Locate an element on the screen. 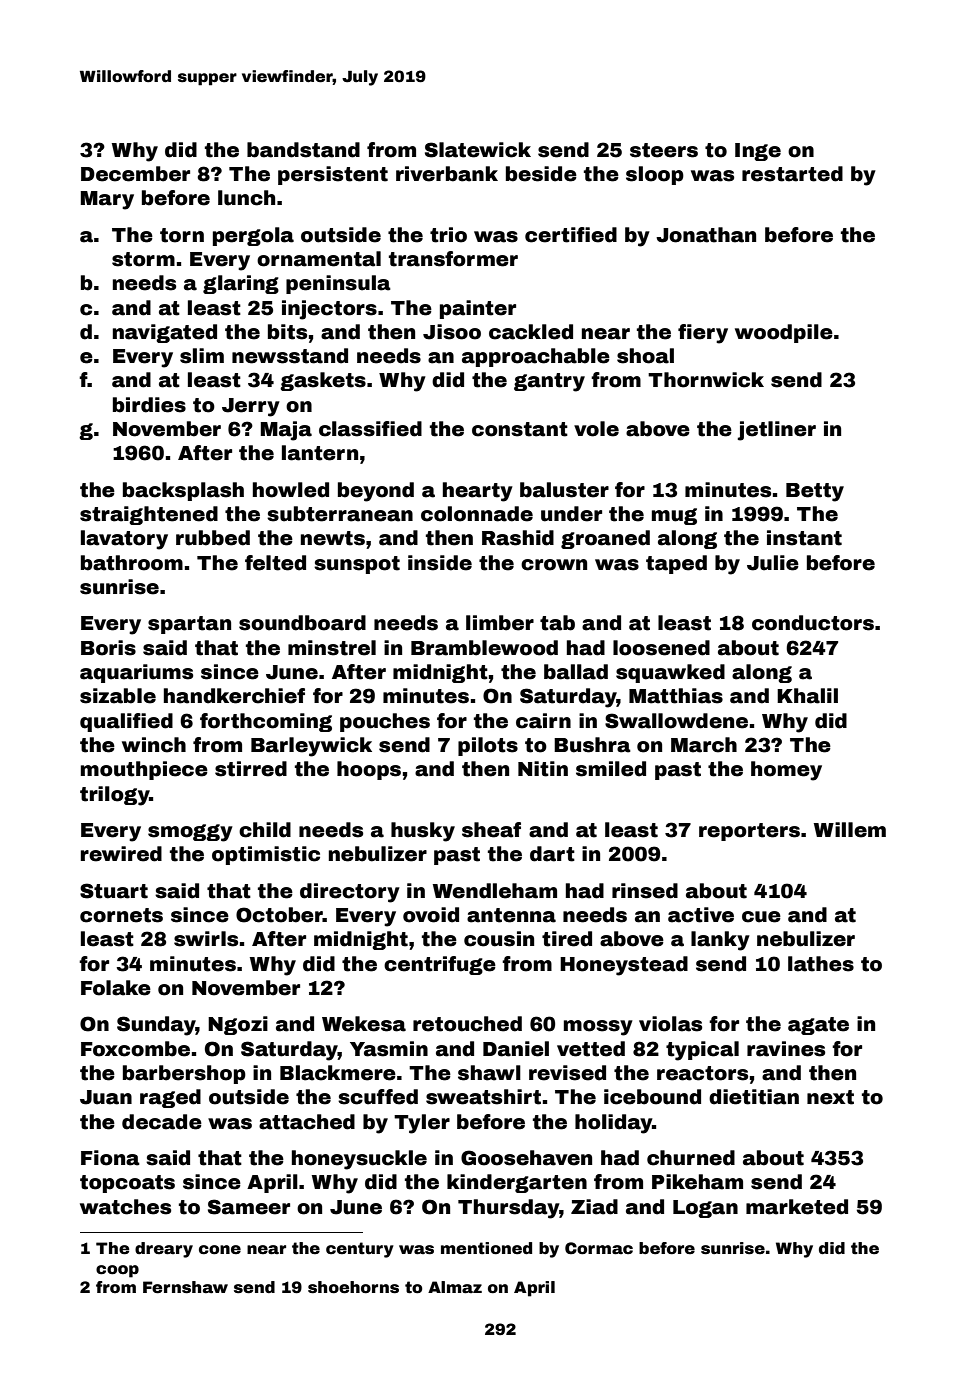 The width and height of the screenshot is (969, 1377). riverbank is located at coordinates (447, 174).
